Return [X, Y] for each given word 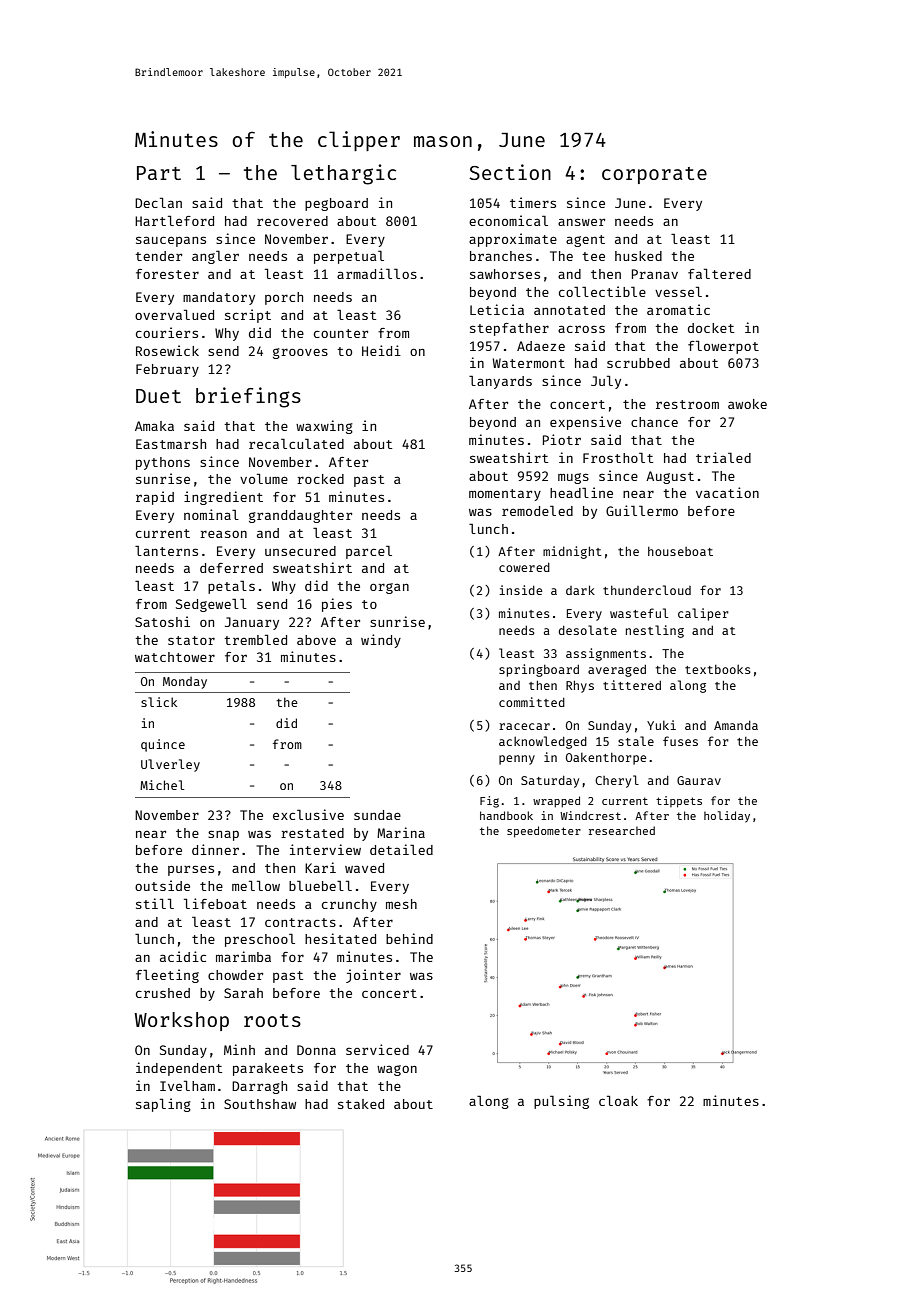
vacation [727, 492]
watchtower [175, 657]
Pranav [655, 274]
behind [409, 938]
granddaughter [300, 516]
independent [179, 1069]
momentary [505, 495]
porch [284, 298]
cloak [618, 1100]
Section [510, 172]
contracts [300, 922]
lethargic [343, 174]
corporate [654, 175]
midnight [572, 552]
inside [521, 590]
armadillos [377, 273]
